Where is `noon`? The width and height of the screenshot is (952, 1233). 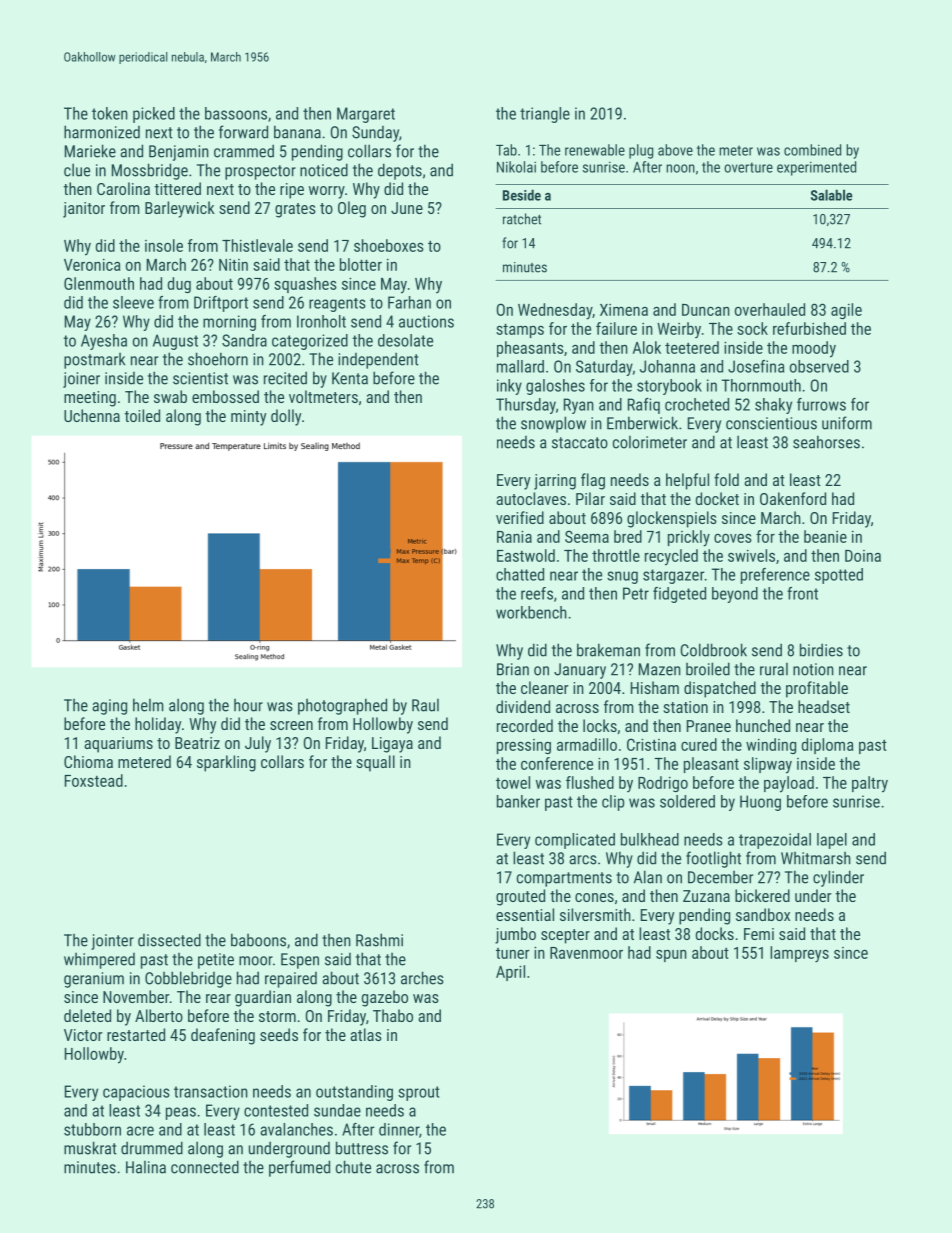
noon is located at coordinates (680, 168).
